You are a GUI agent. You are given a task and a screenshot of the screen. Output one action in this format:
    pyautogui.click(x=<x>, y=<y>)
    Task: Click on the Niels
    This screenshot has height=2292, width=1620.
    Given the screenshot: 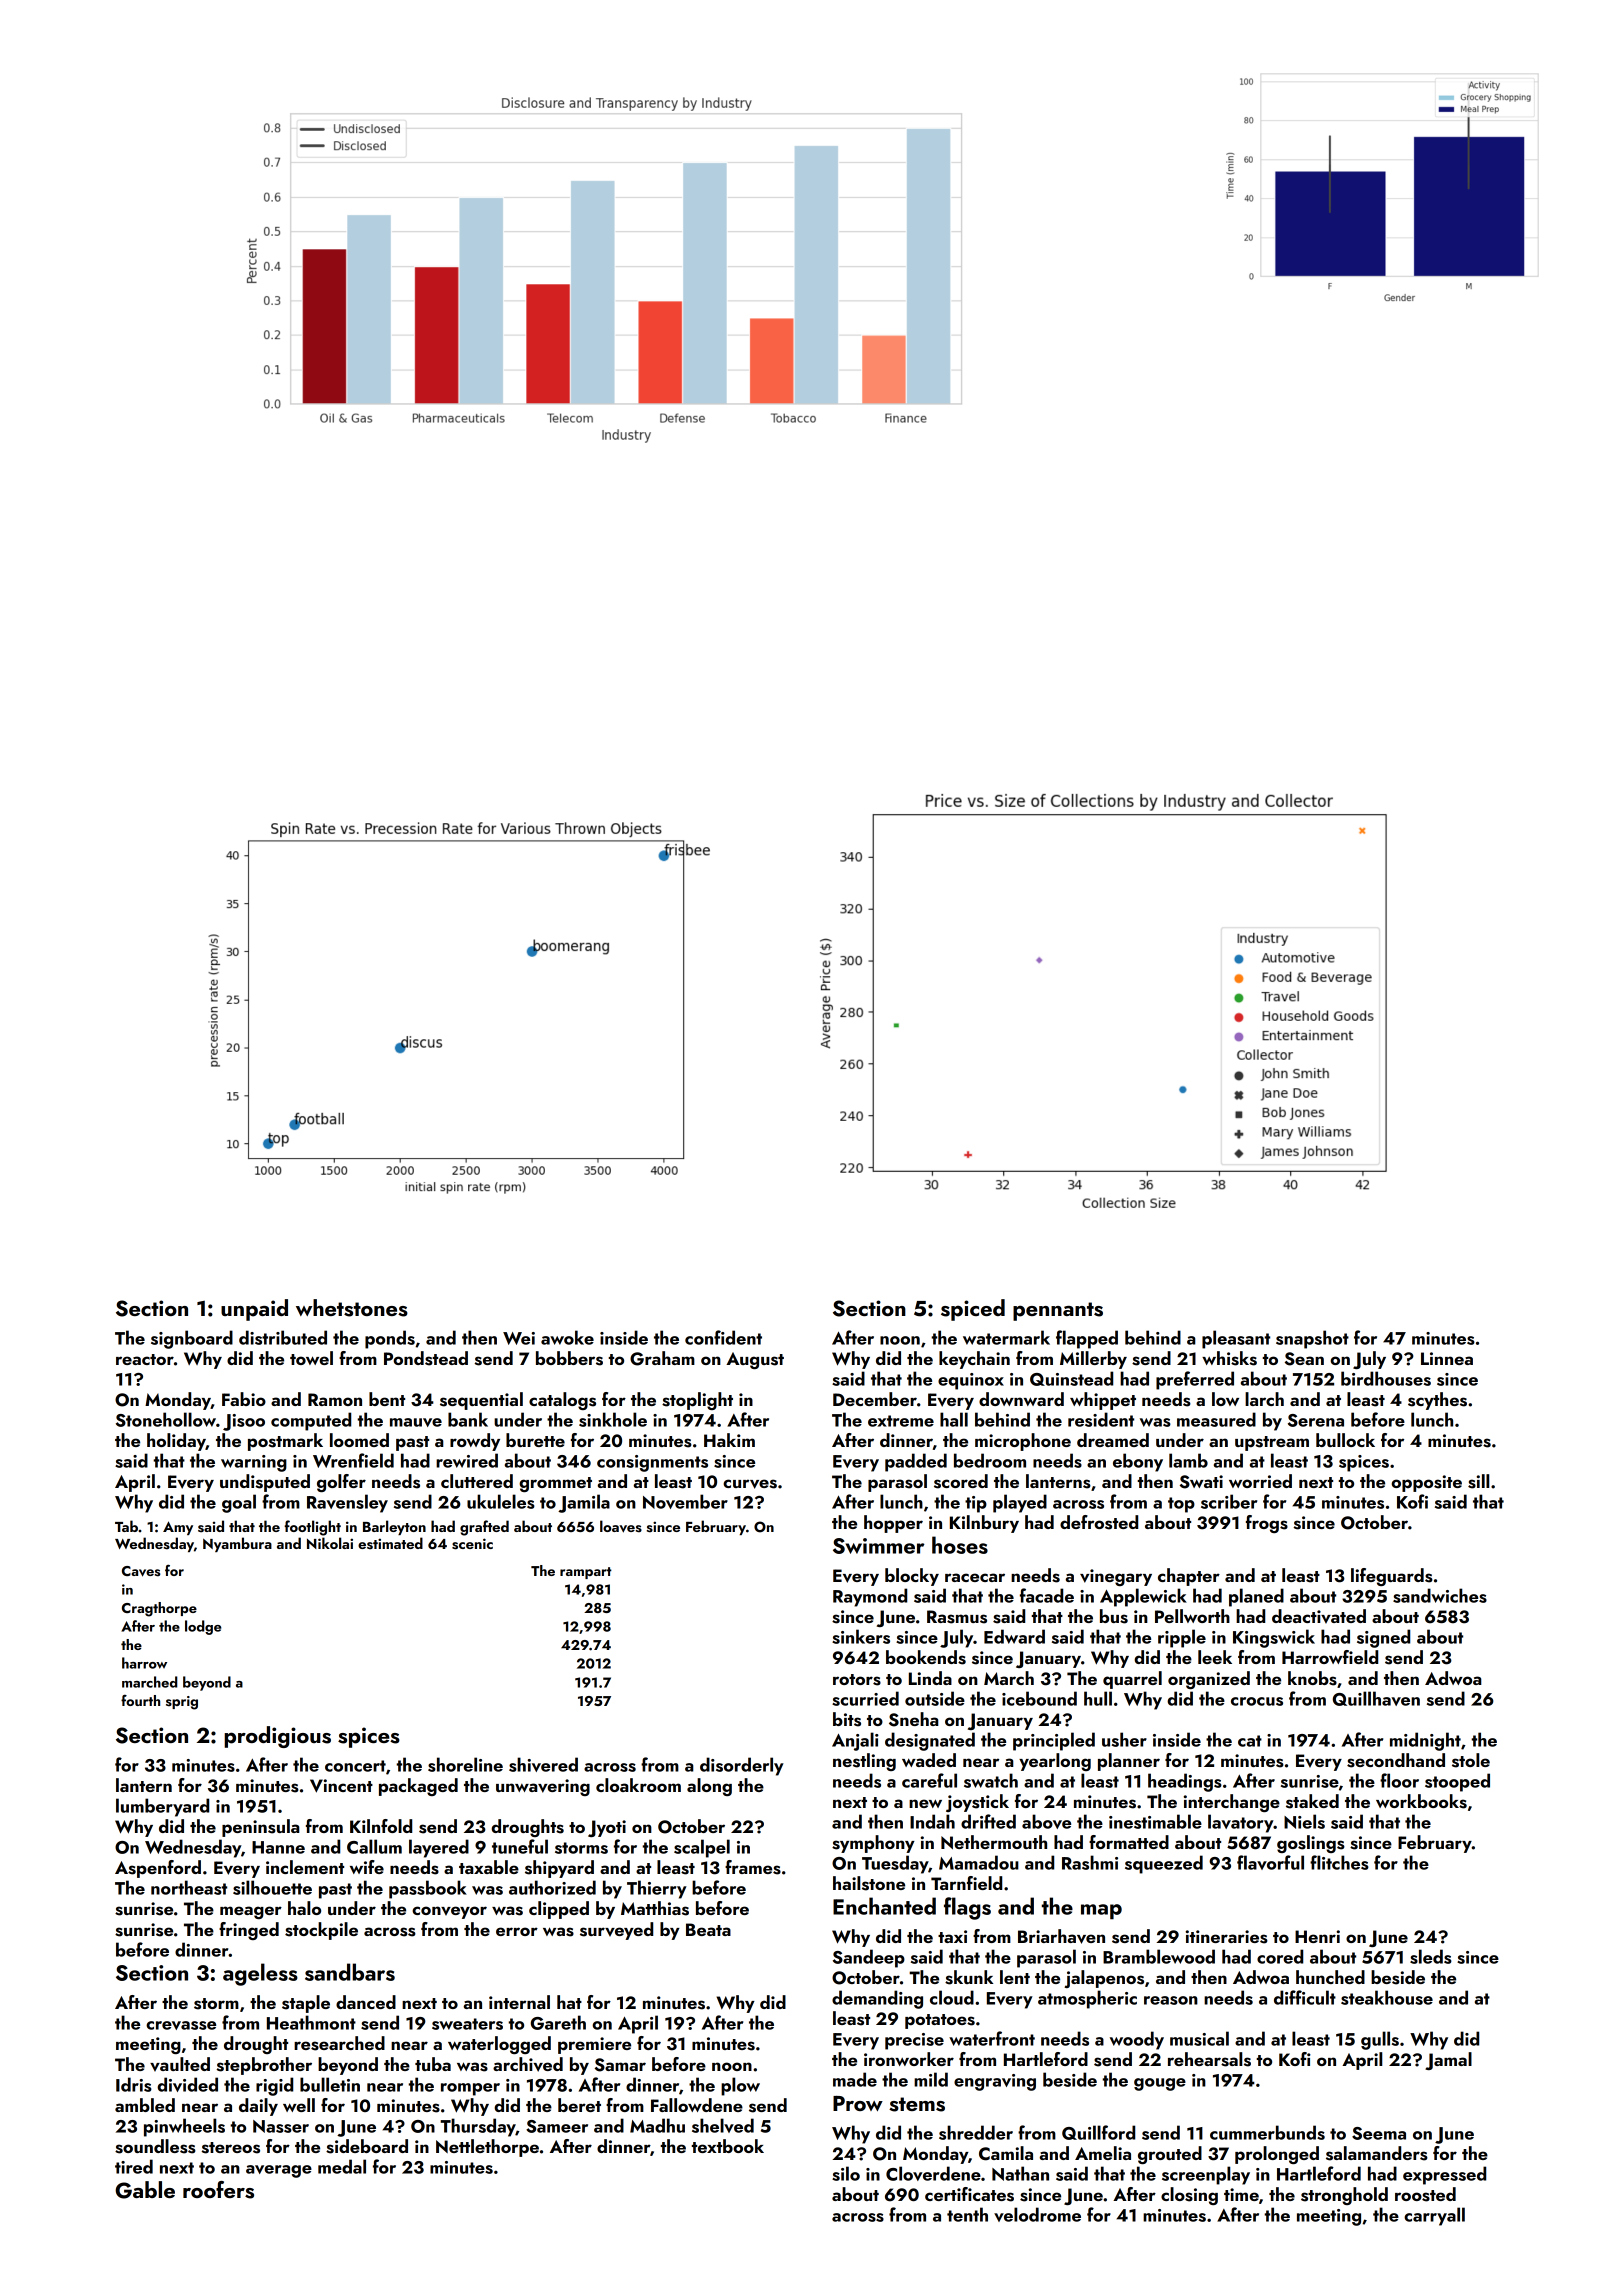 What is the action you would take?
    pyautogui.click(x=1304, y=1821)
